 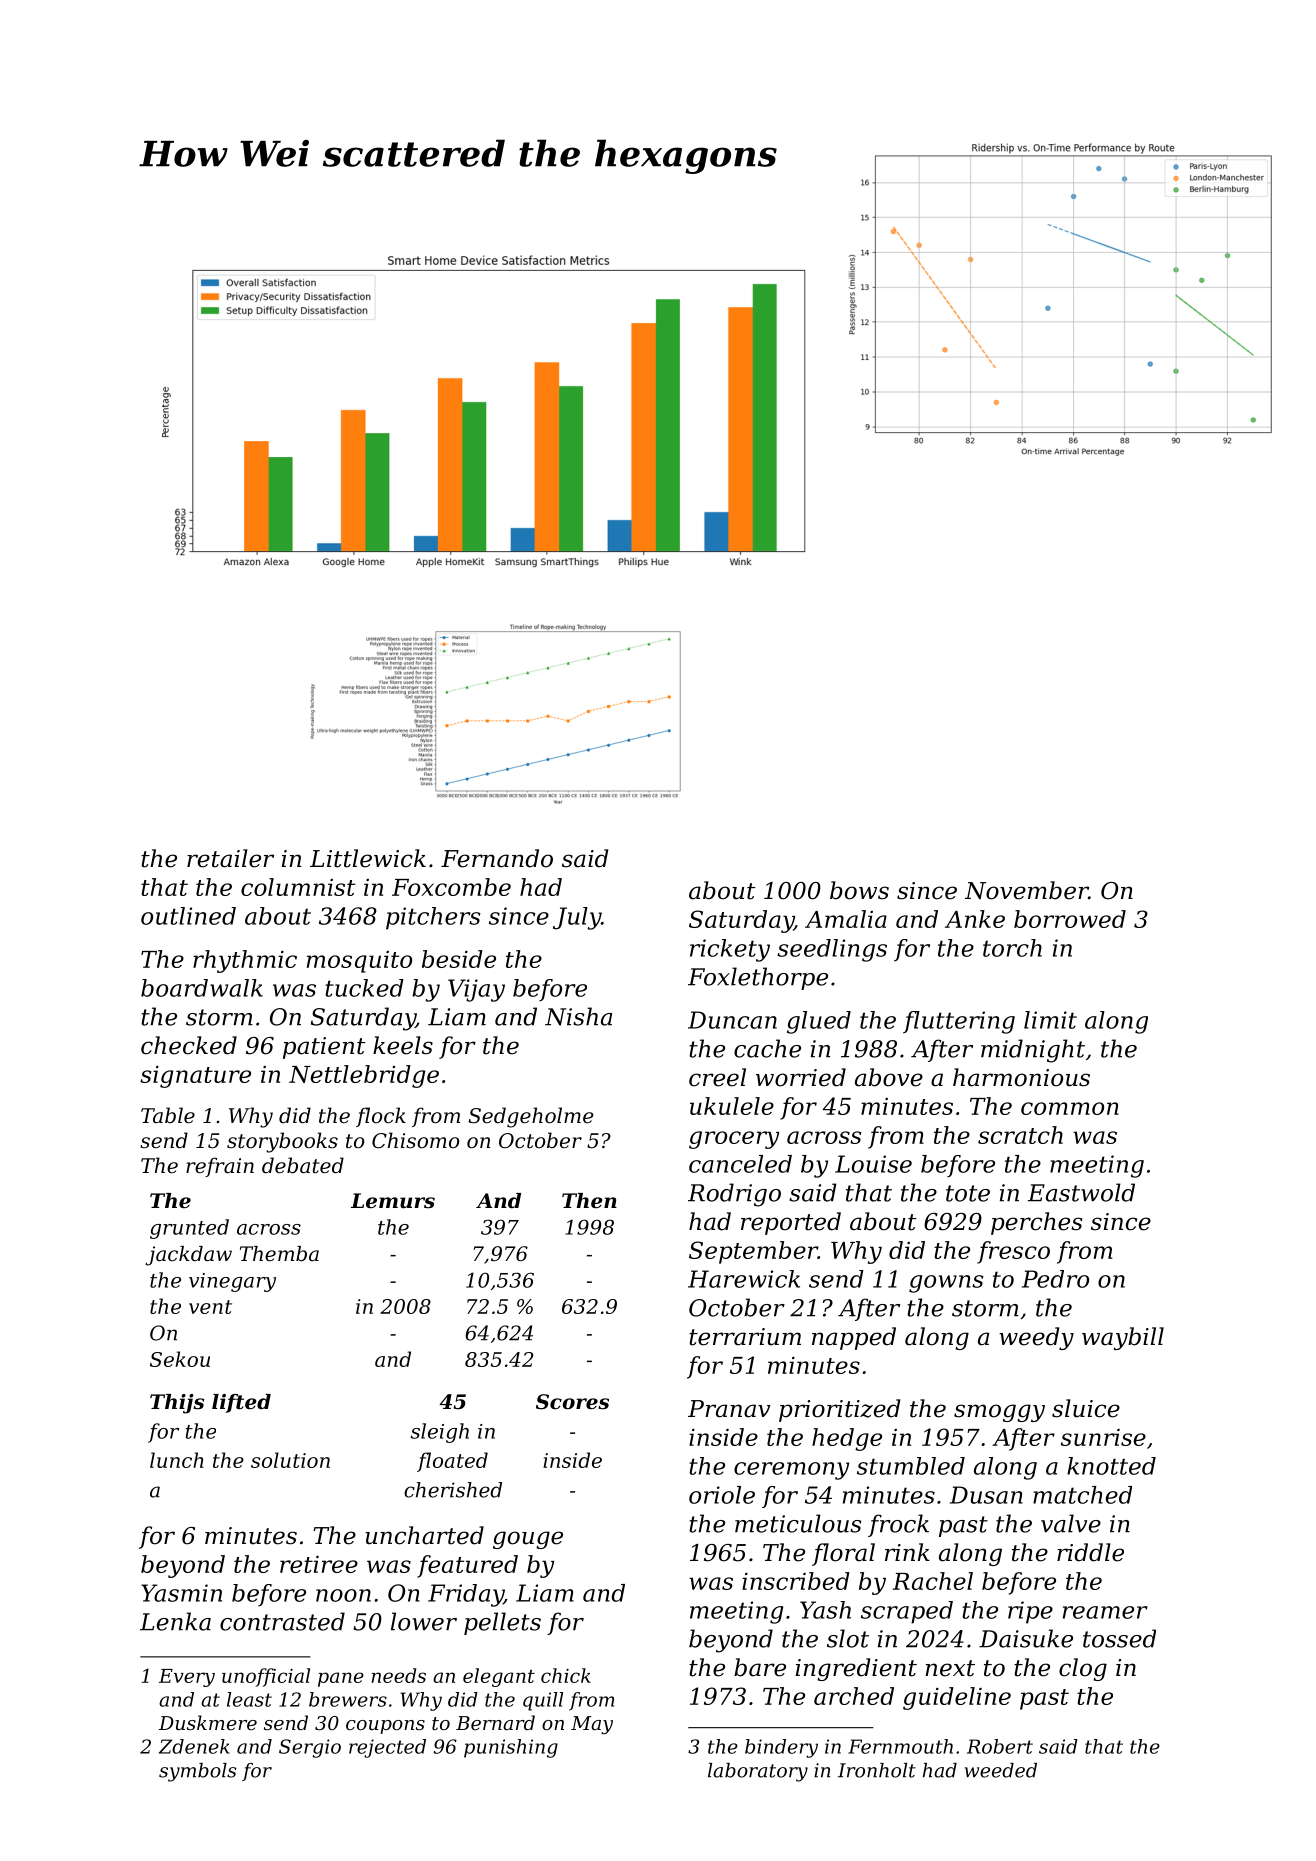 I want to click on gowns, so click(x=946, y=1284).
